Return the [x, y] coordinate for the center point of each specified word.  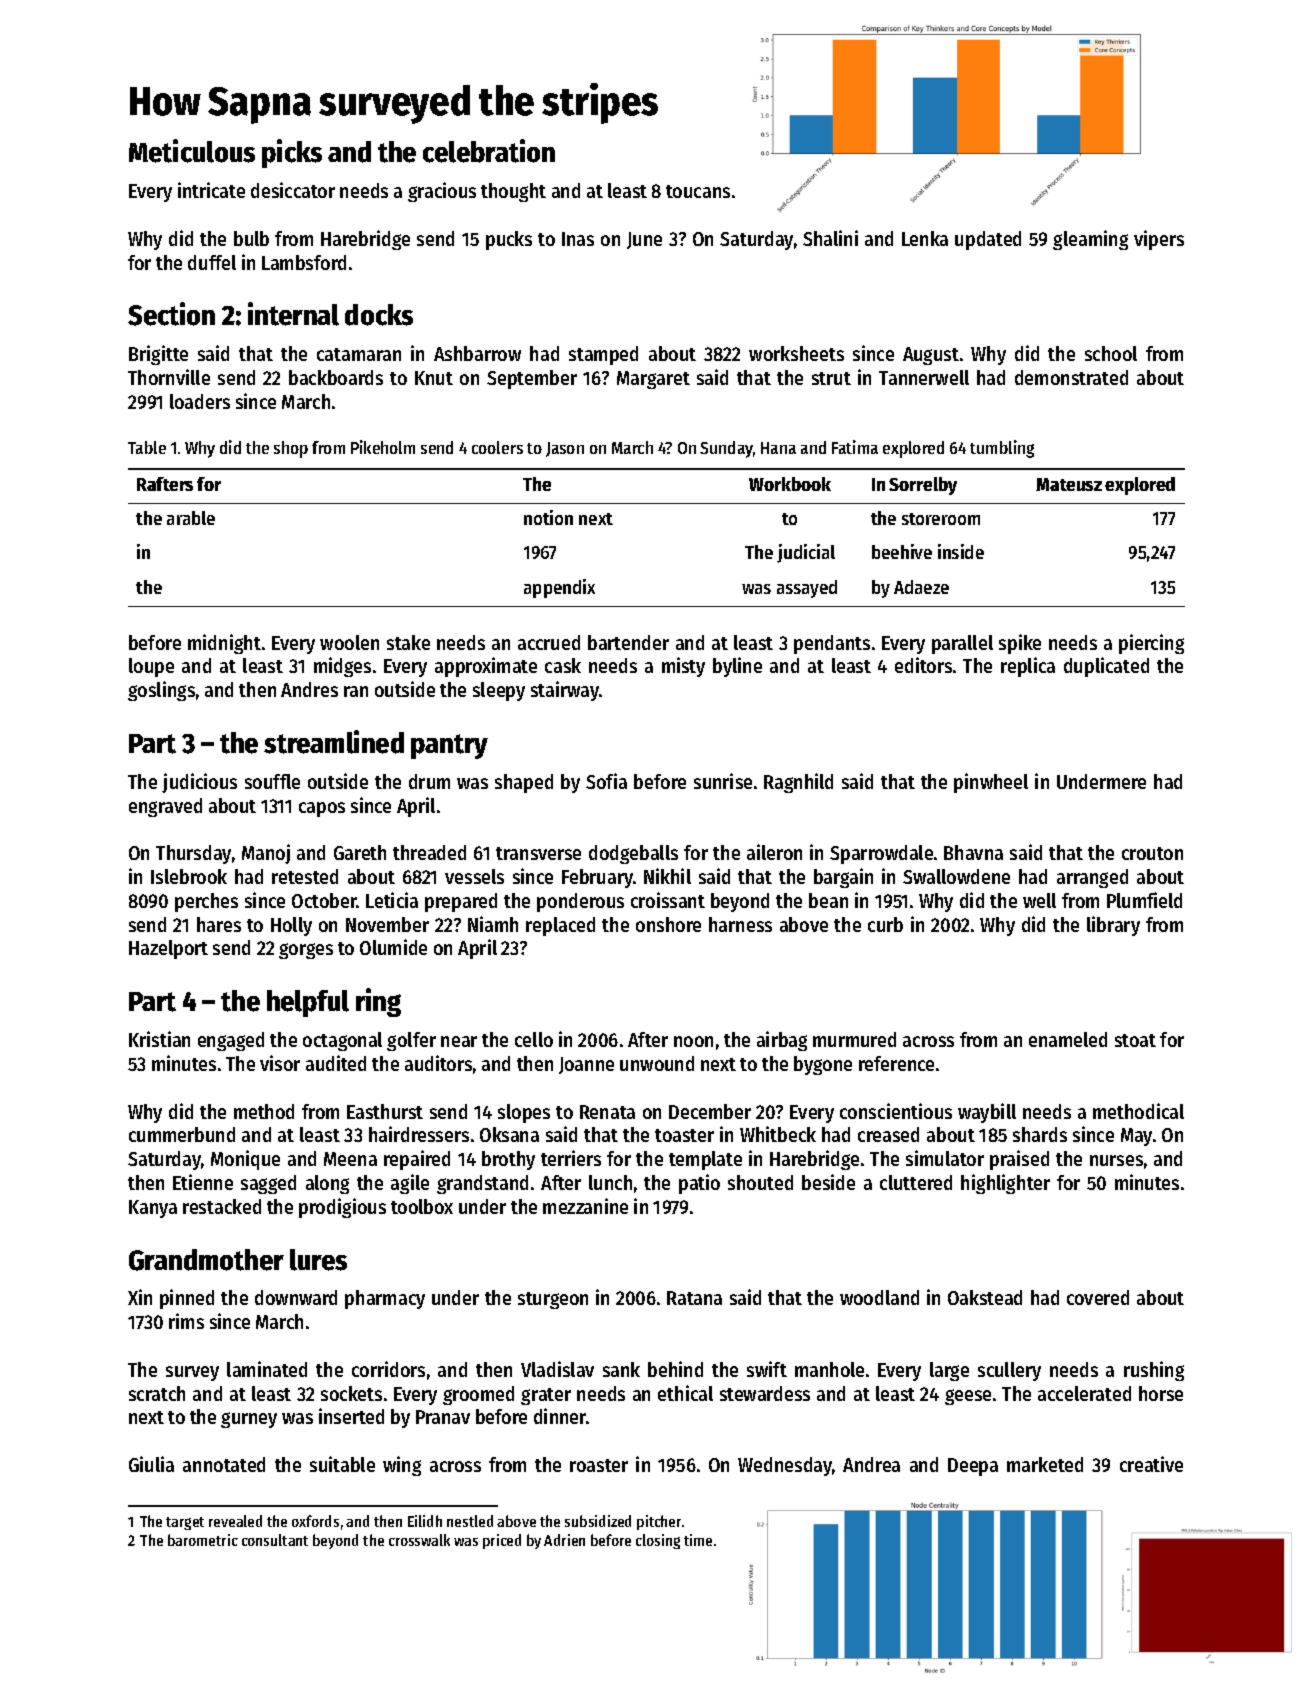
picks [292, 153]
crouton [1152, 853]
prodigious [342, 1208]
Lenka [925, 238]
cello [534, 1039]
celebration [489, 151]
